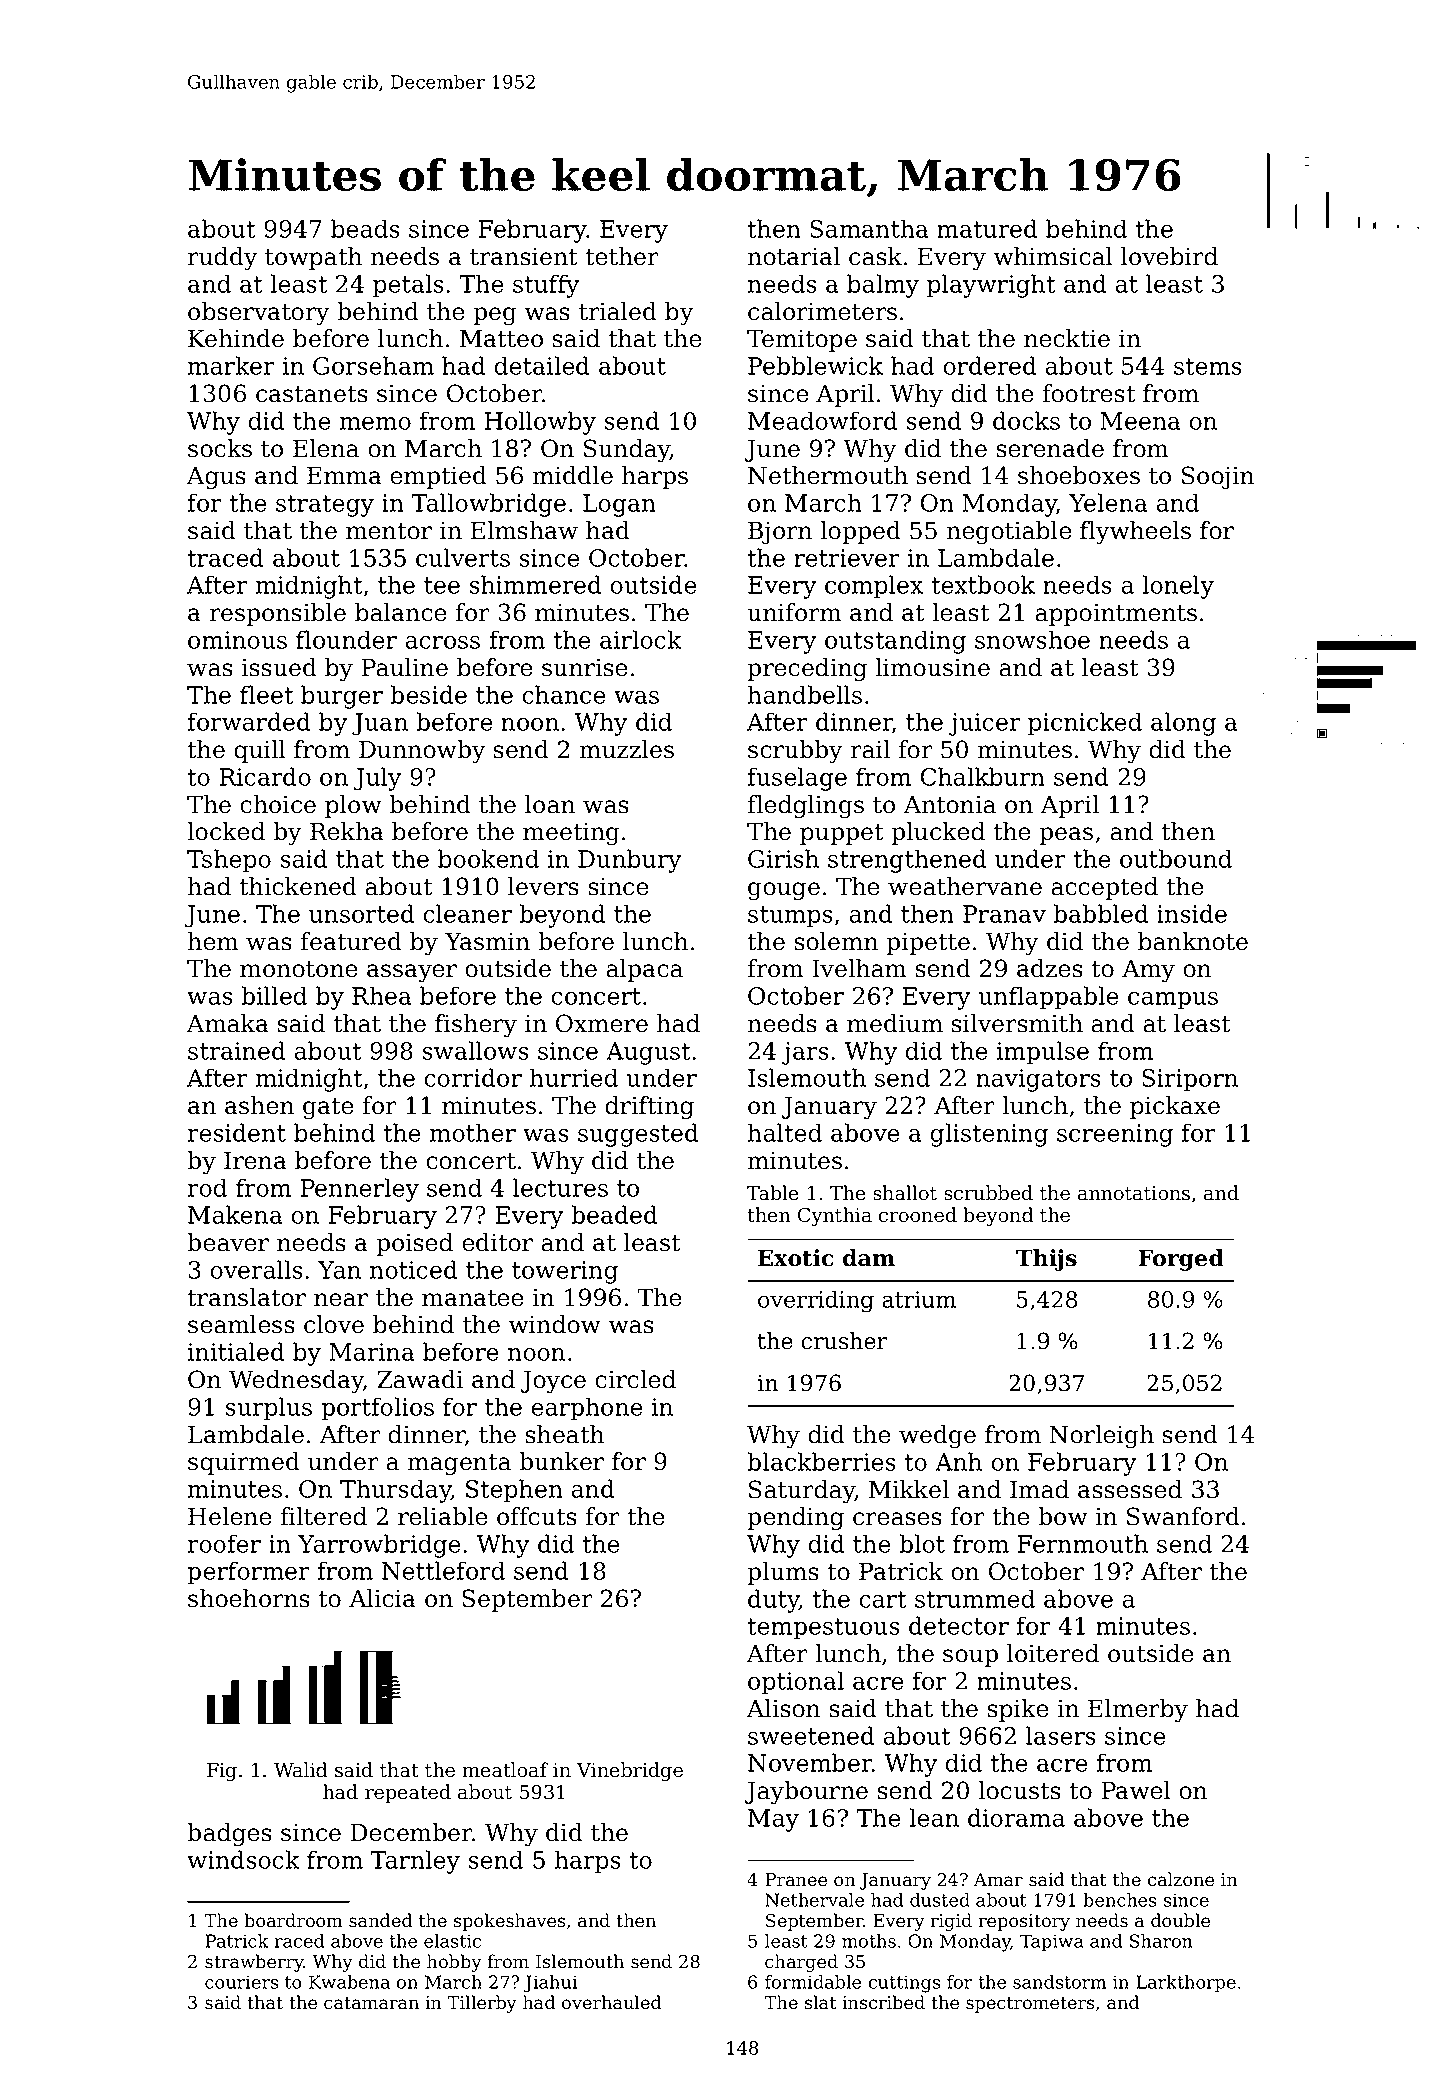 The height and width of the screenshot is (2100, 1450). I want to click on lonely, so click(1178, 587).
